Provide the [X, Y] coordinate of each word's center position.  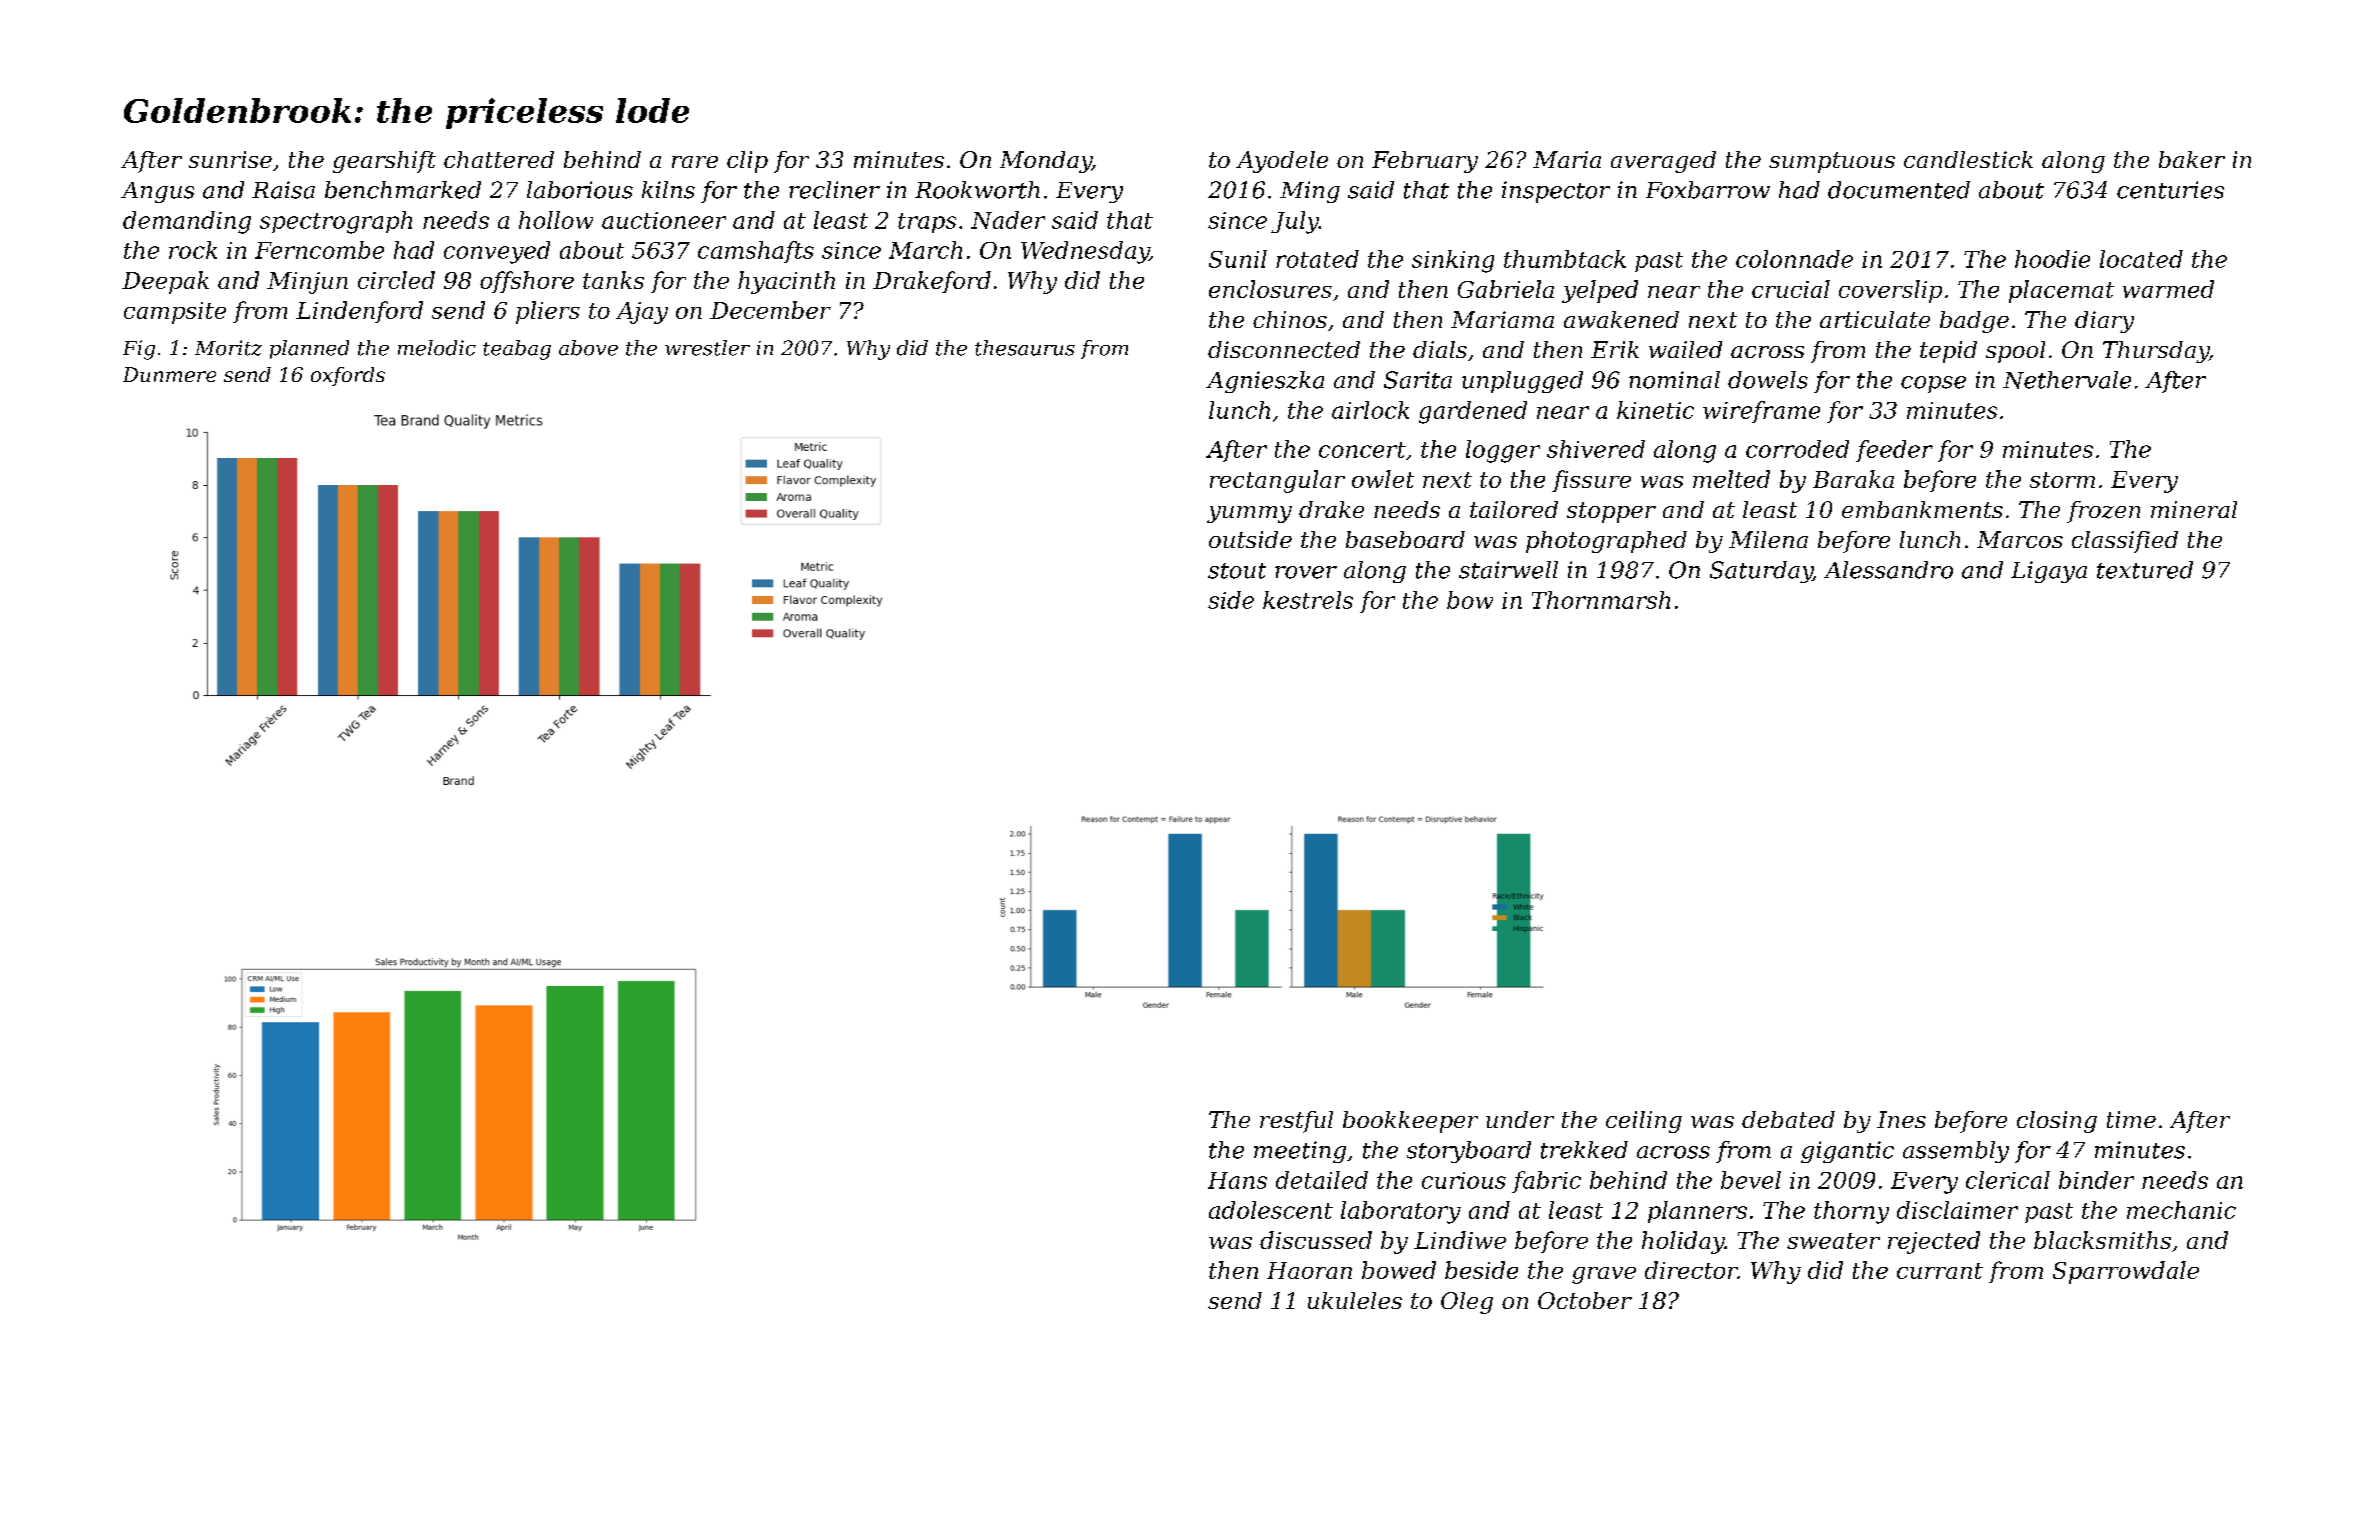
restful [1296, 1122]
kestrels [1308, 600]
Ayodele [1282, 162]
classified [2125, 542]
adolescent [1271, 1210]
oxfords [348, 376]
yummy [1249, 514]
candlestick [1968, 159]
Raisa [283, 190]
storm [2062, 480]
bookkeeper [1410, 1122]
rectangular [1277, 481]
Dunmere [169, 374]
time [2131, 1119]
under [1520, 1119]
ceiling [1644, 1122]
